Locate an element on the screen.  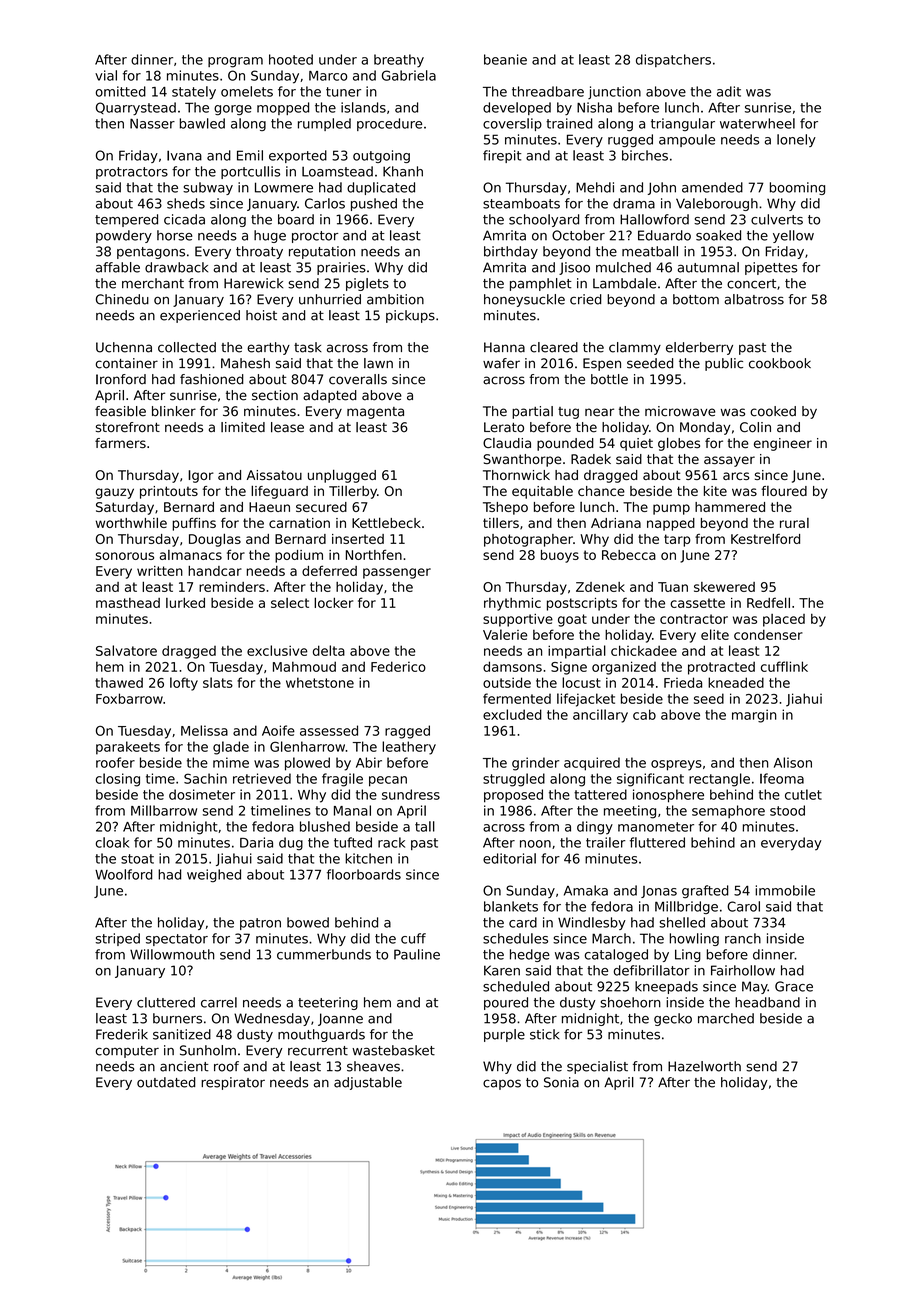
sanitized is located at coordinates (182, 1034).
